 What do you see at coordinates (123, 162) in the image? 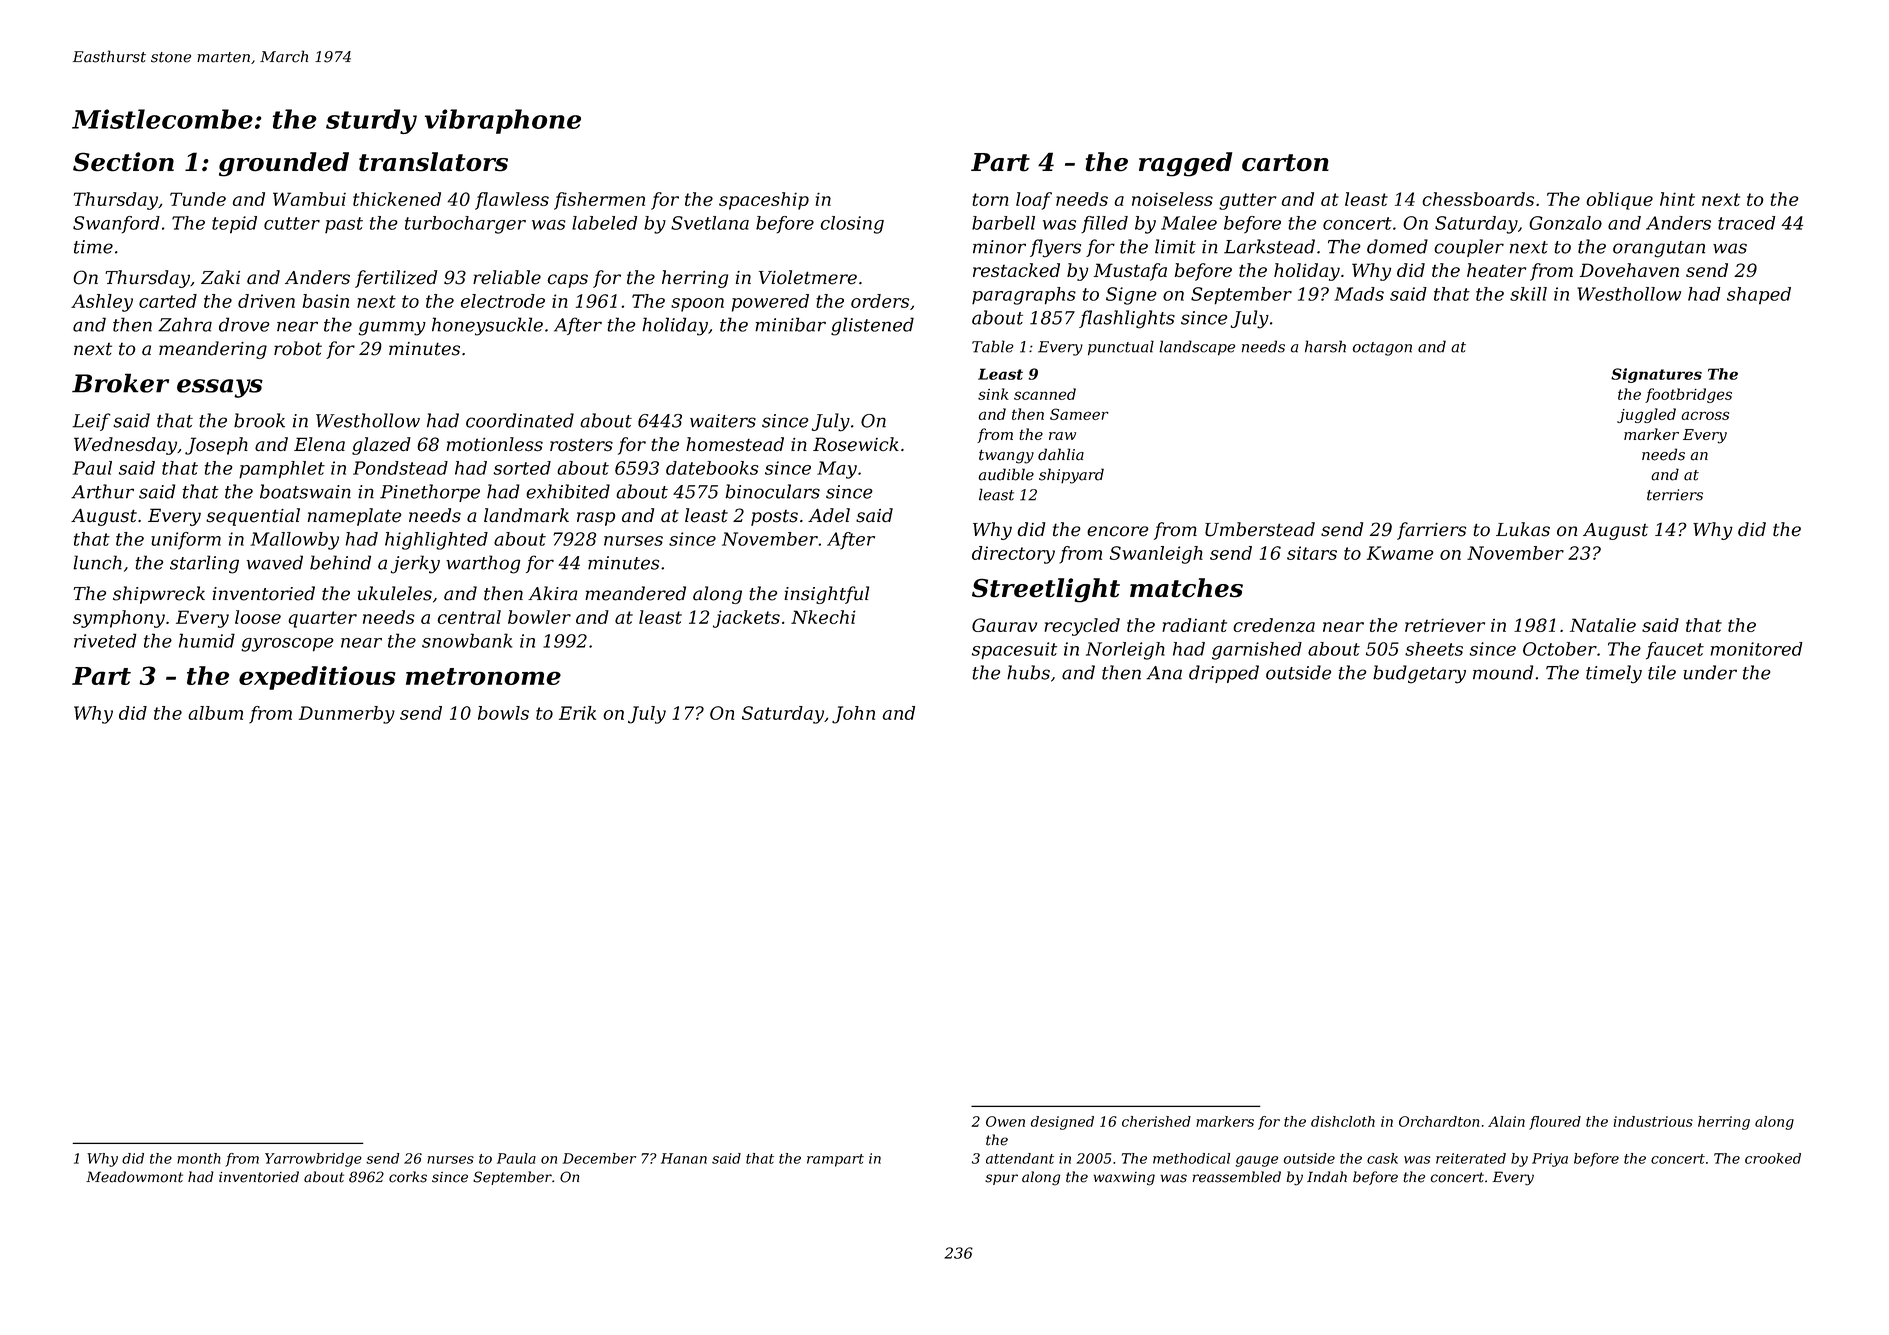
I see `Section` at bounding box center [123, 162].
